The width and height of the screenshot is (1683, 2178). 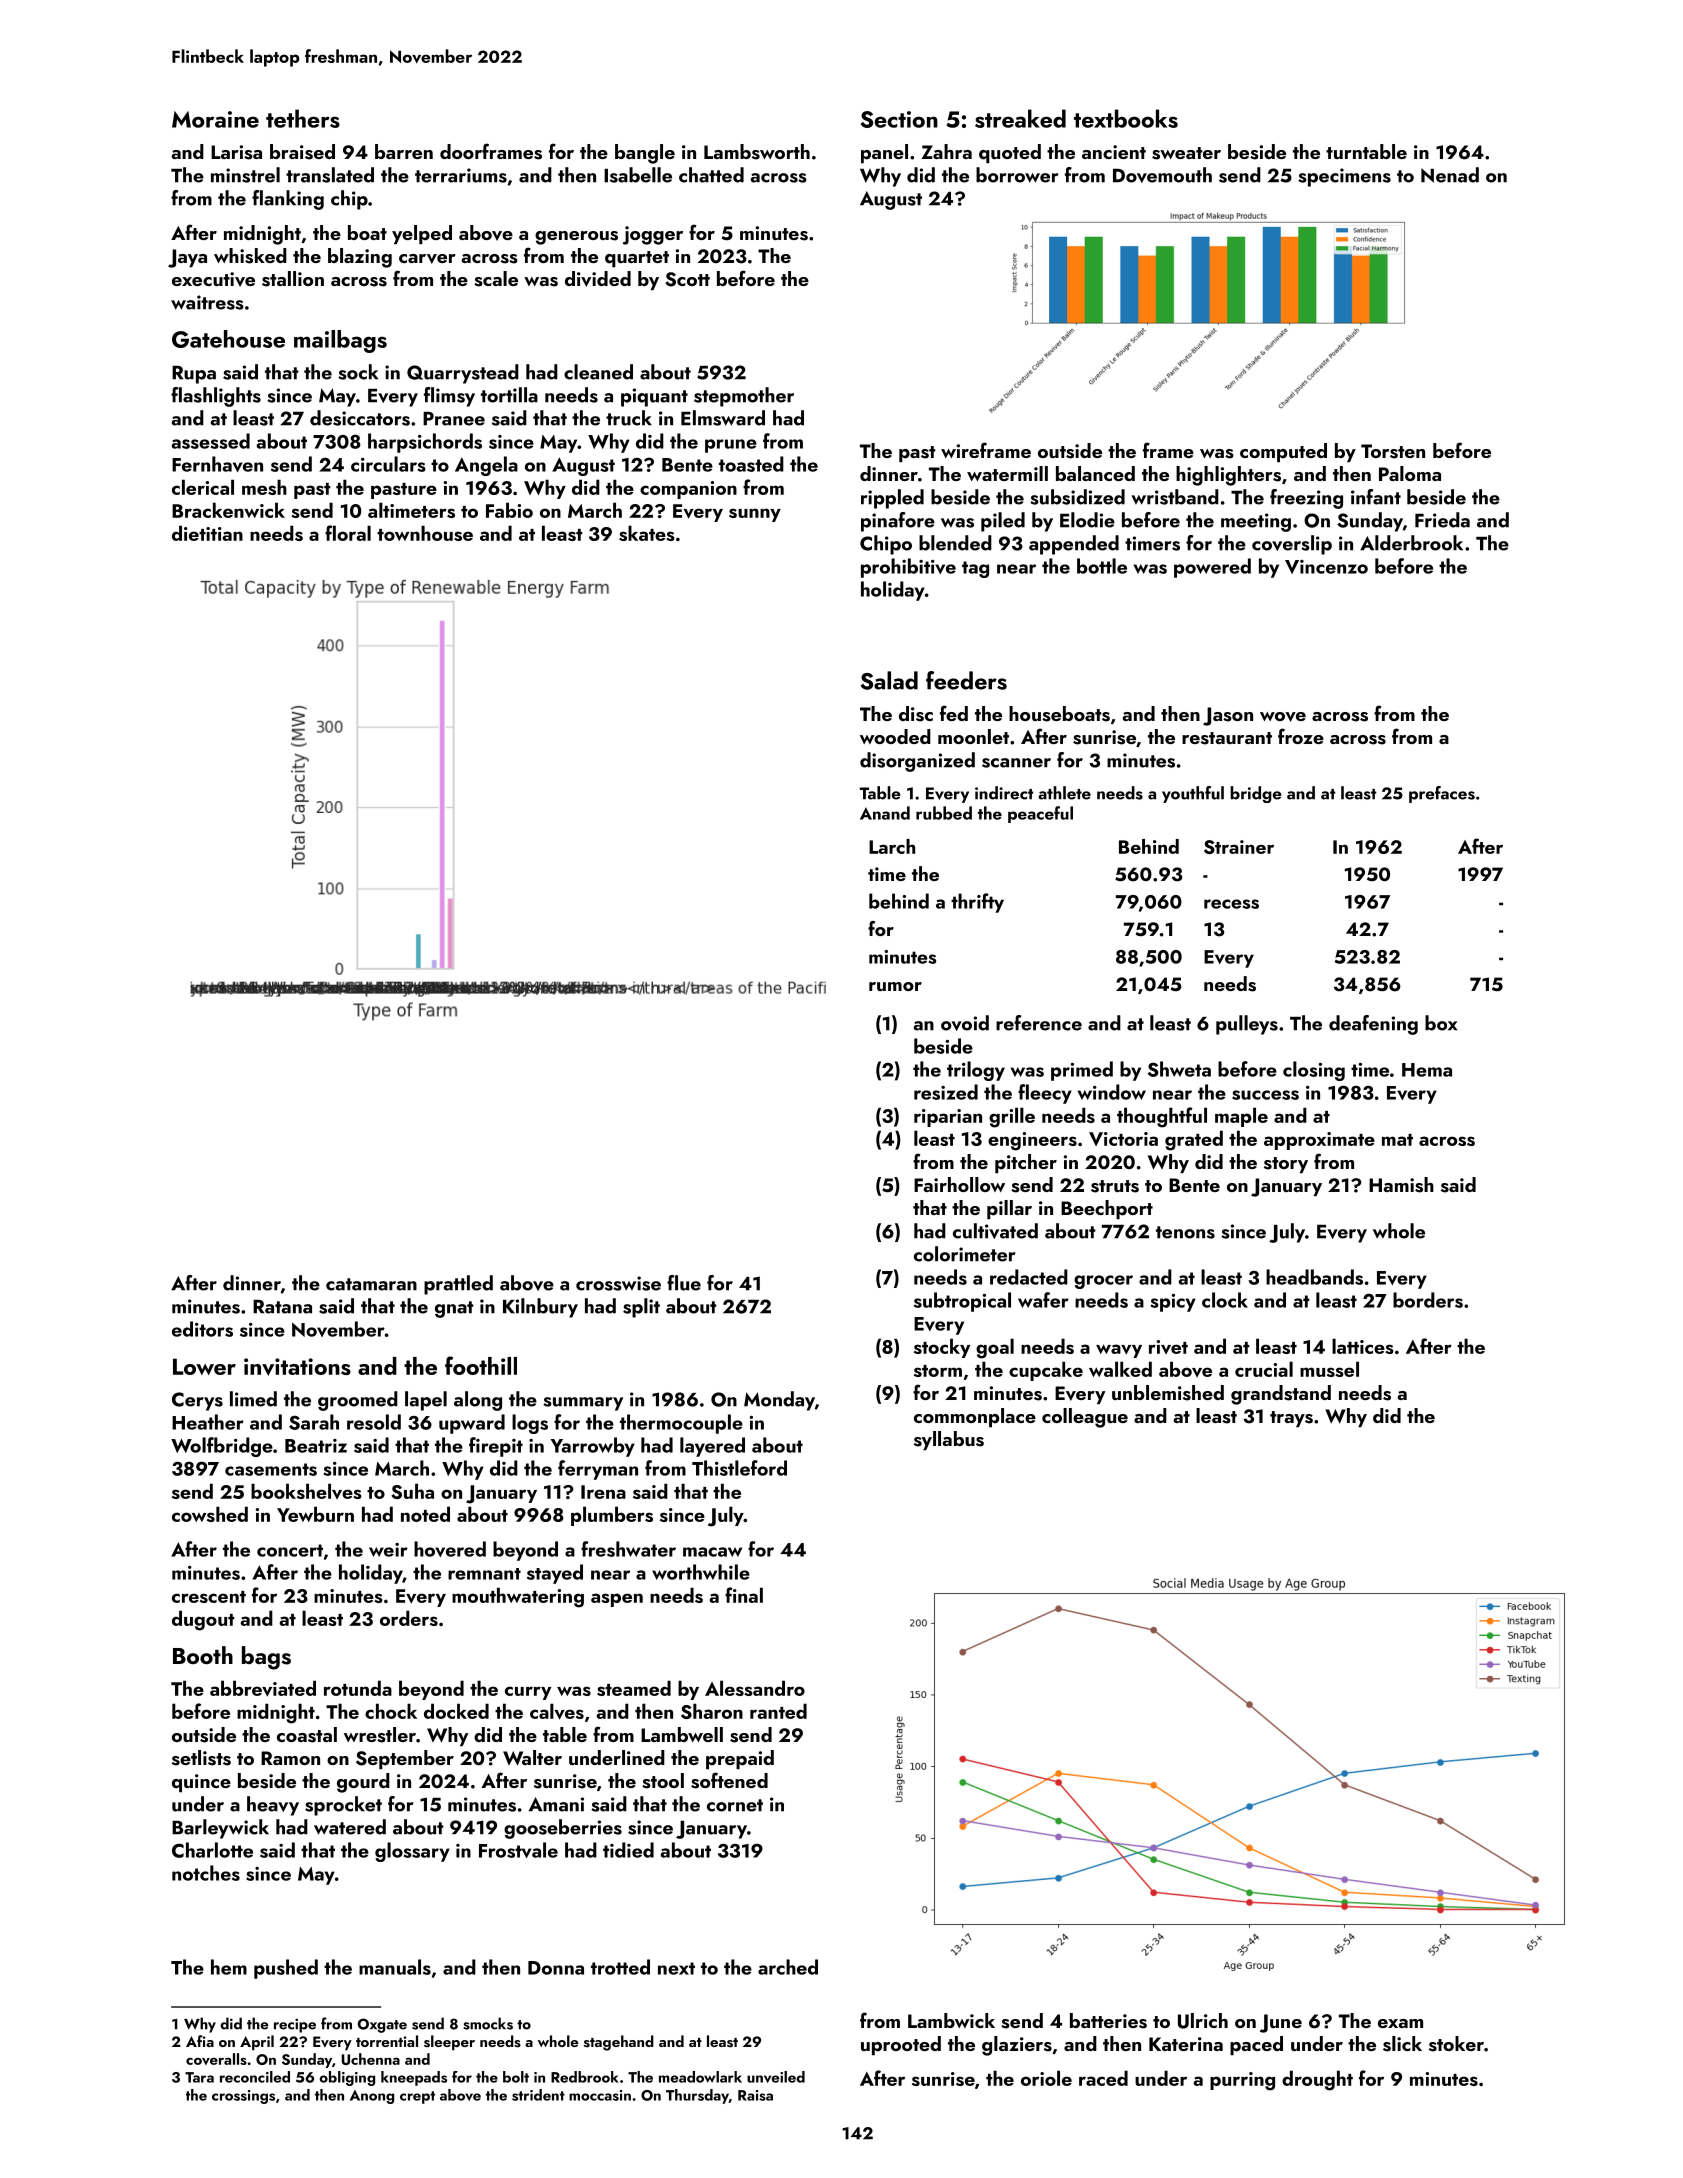 I want to click on resold, so click(x=374, y=1422).
